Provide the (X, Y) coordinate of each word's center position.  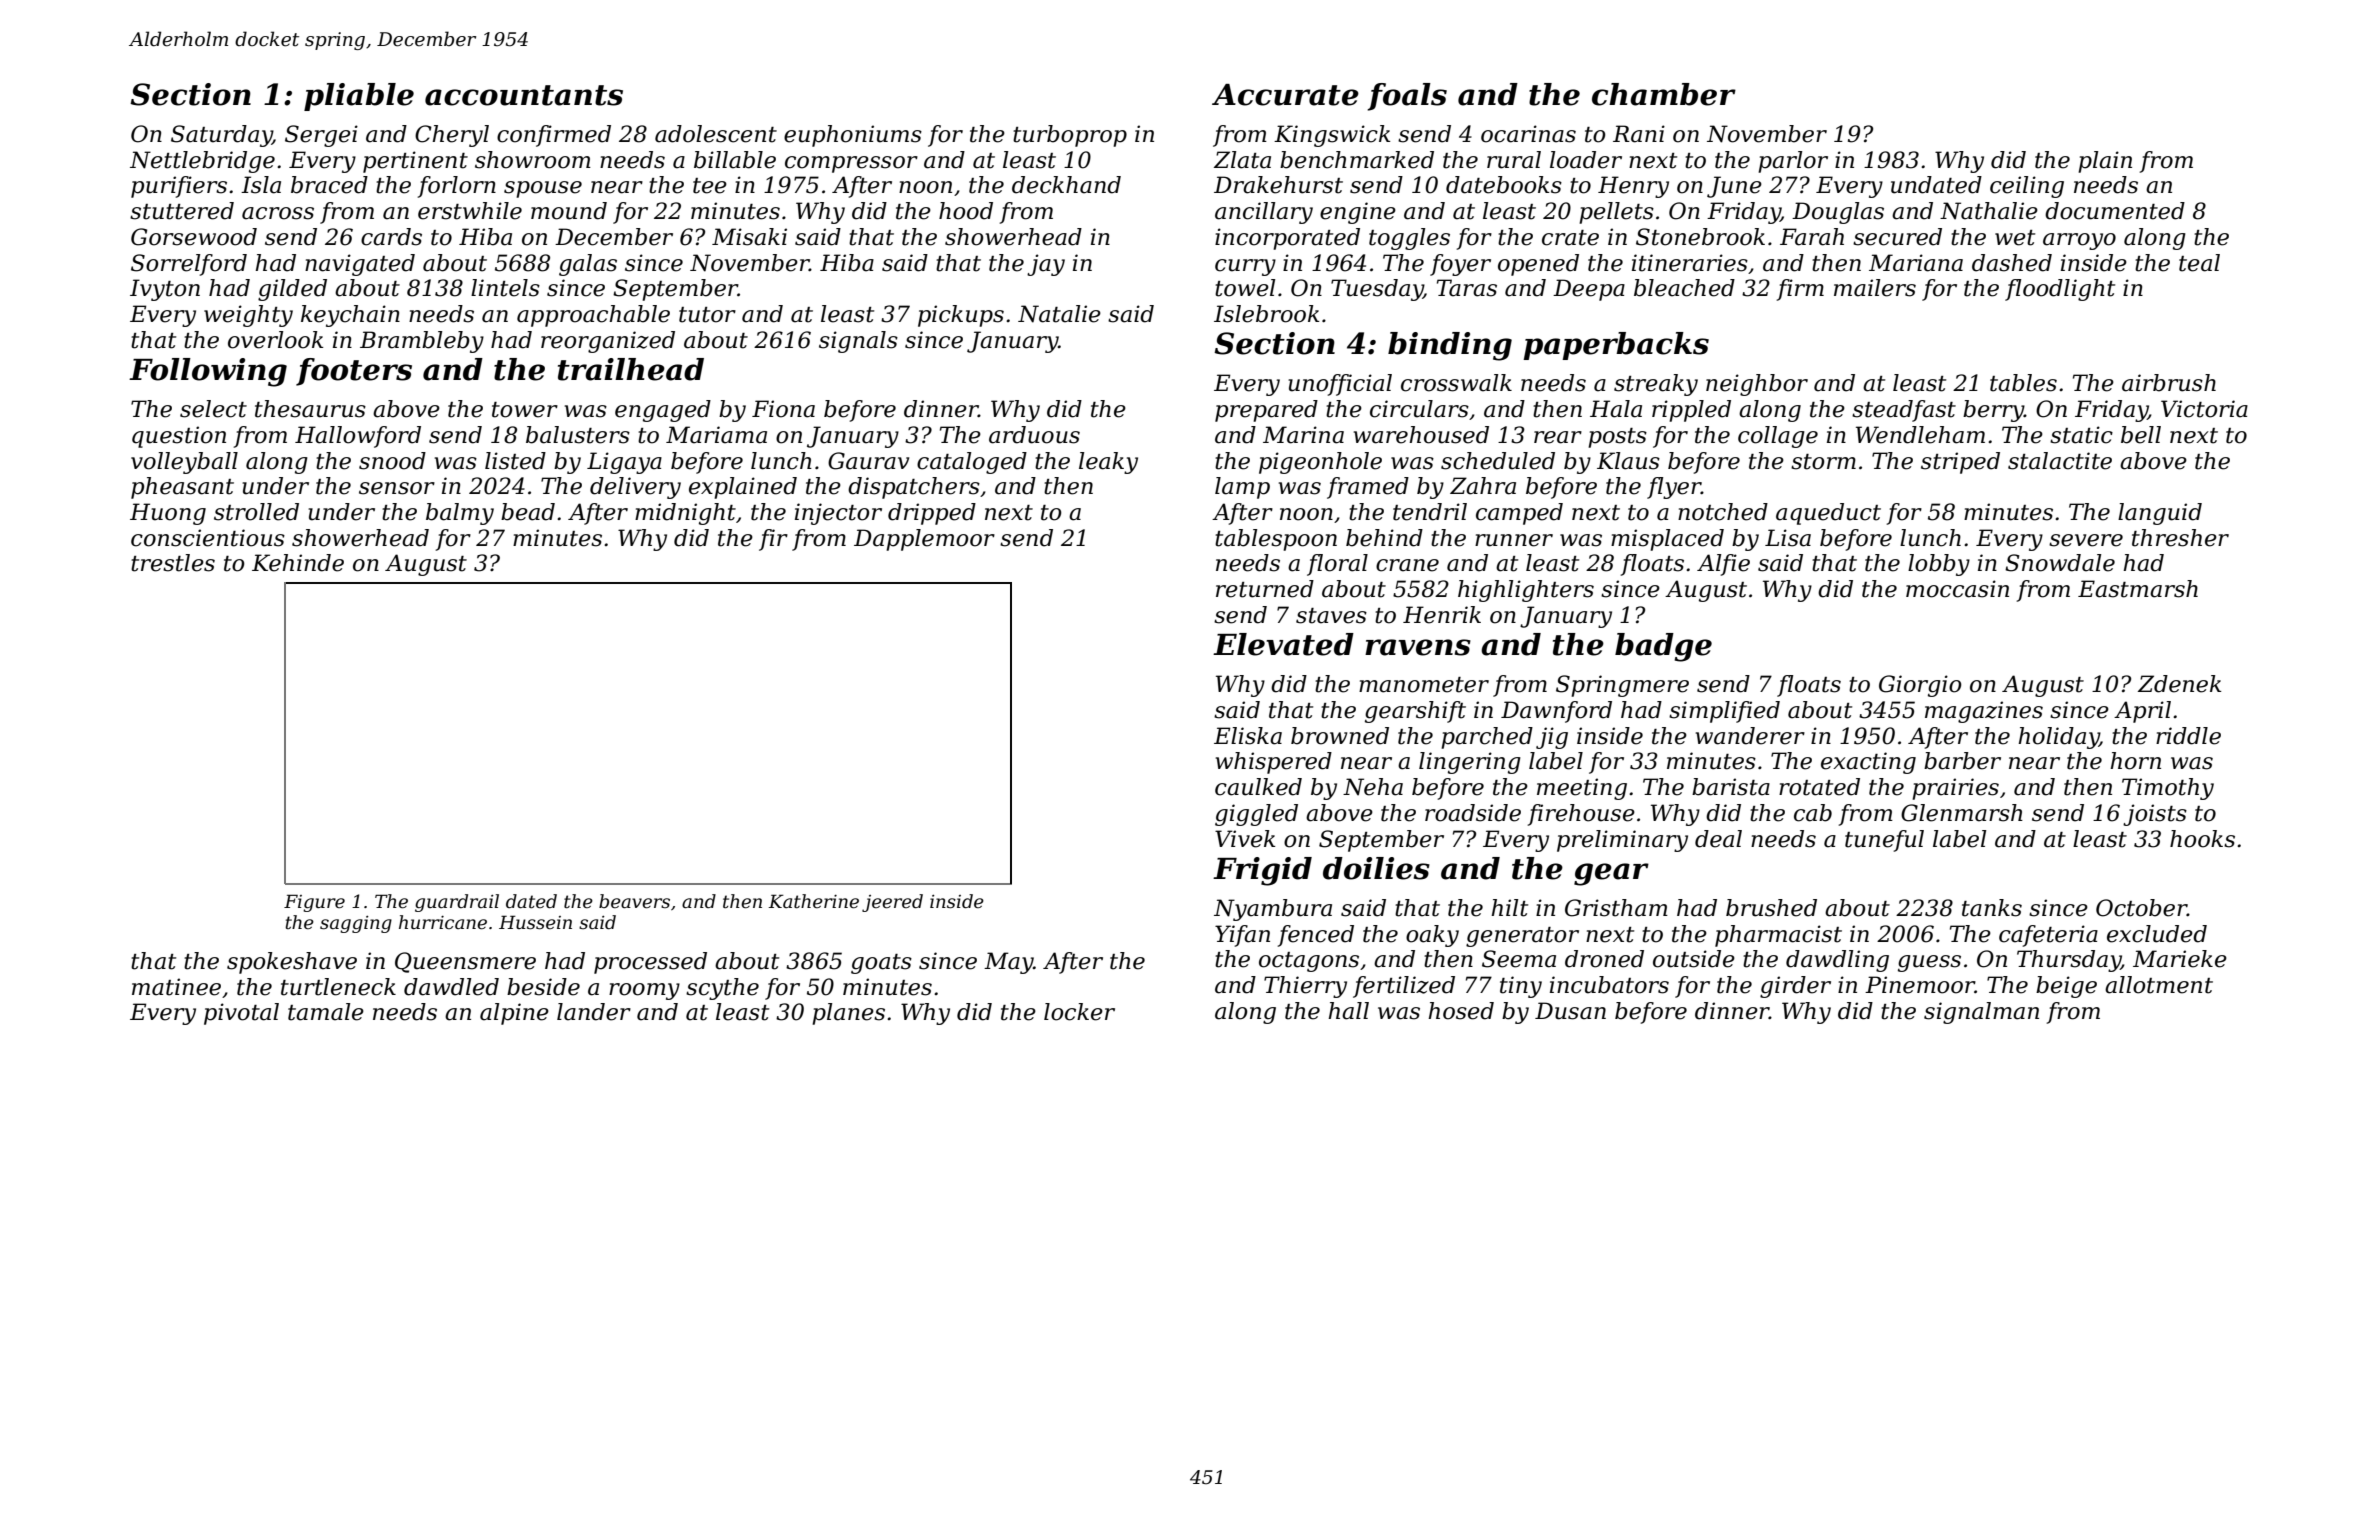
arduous (1034, 435)
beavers (634, 901)
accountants (524, 95)
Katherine (813, 901)
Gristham (1616, 908)
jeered (892, 903)
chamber (1664, 94)
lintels (505, 288)
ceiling (2027, 187)
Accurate (1285, 95)
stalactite (2060, 461)
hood (966, 211)
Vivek (1245, 839)
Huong (168, 514)
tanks (1992, 908)
